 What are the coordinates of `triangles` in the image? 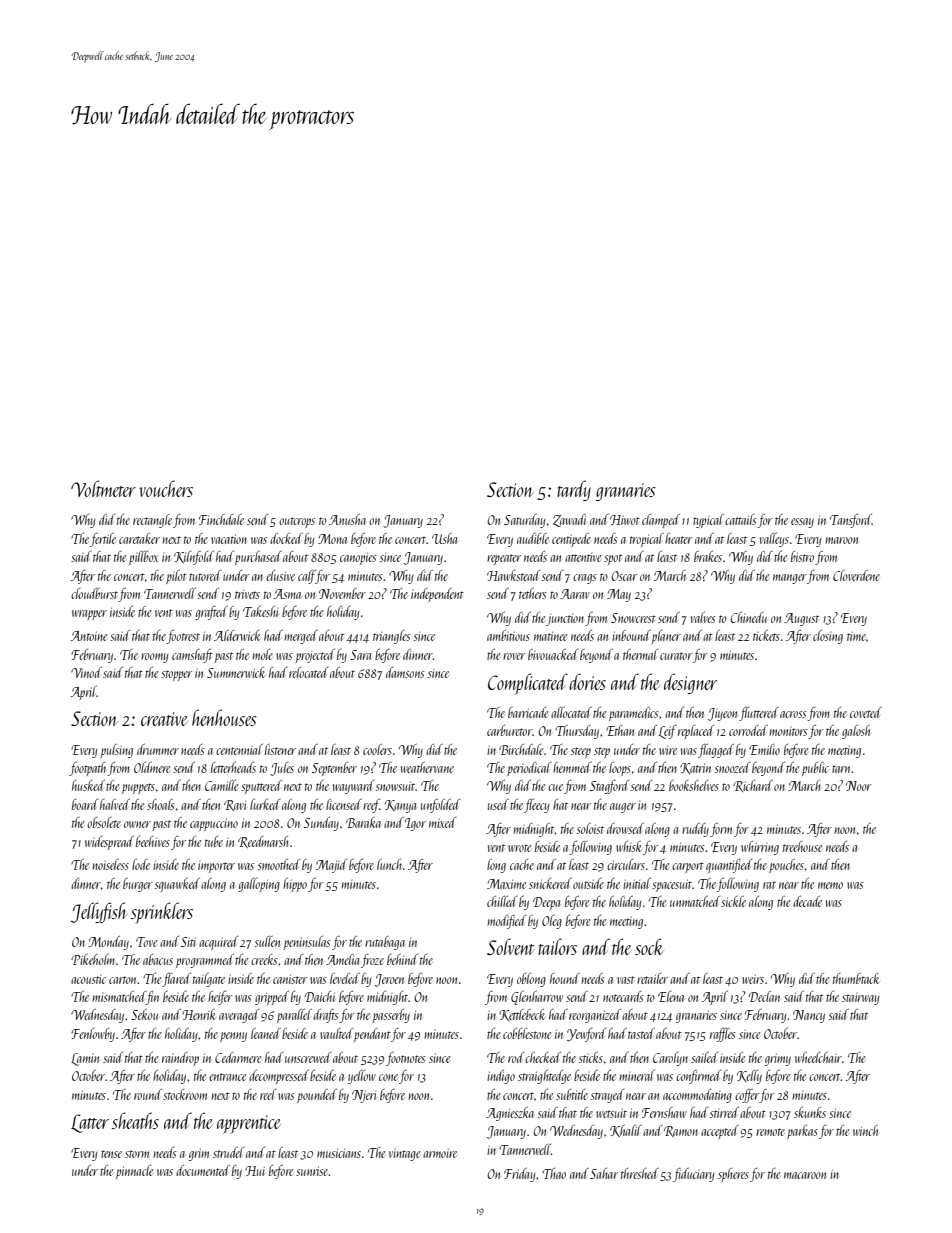 It's located at (392, 637).
